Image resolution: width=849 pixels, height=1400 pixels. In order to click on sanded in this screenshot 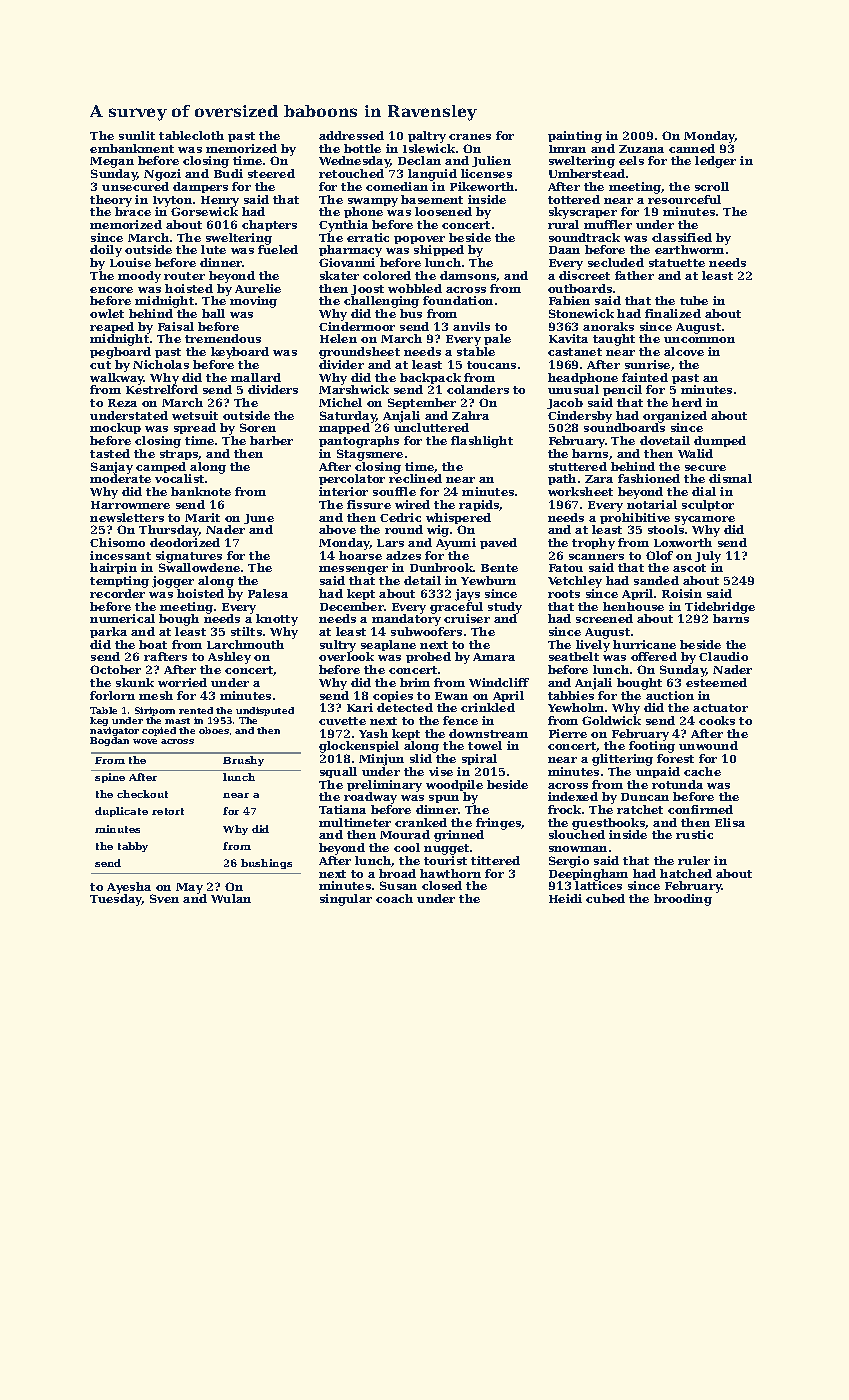, I will do `click(656, 580)`.
